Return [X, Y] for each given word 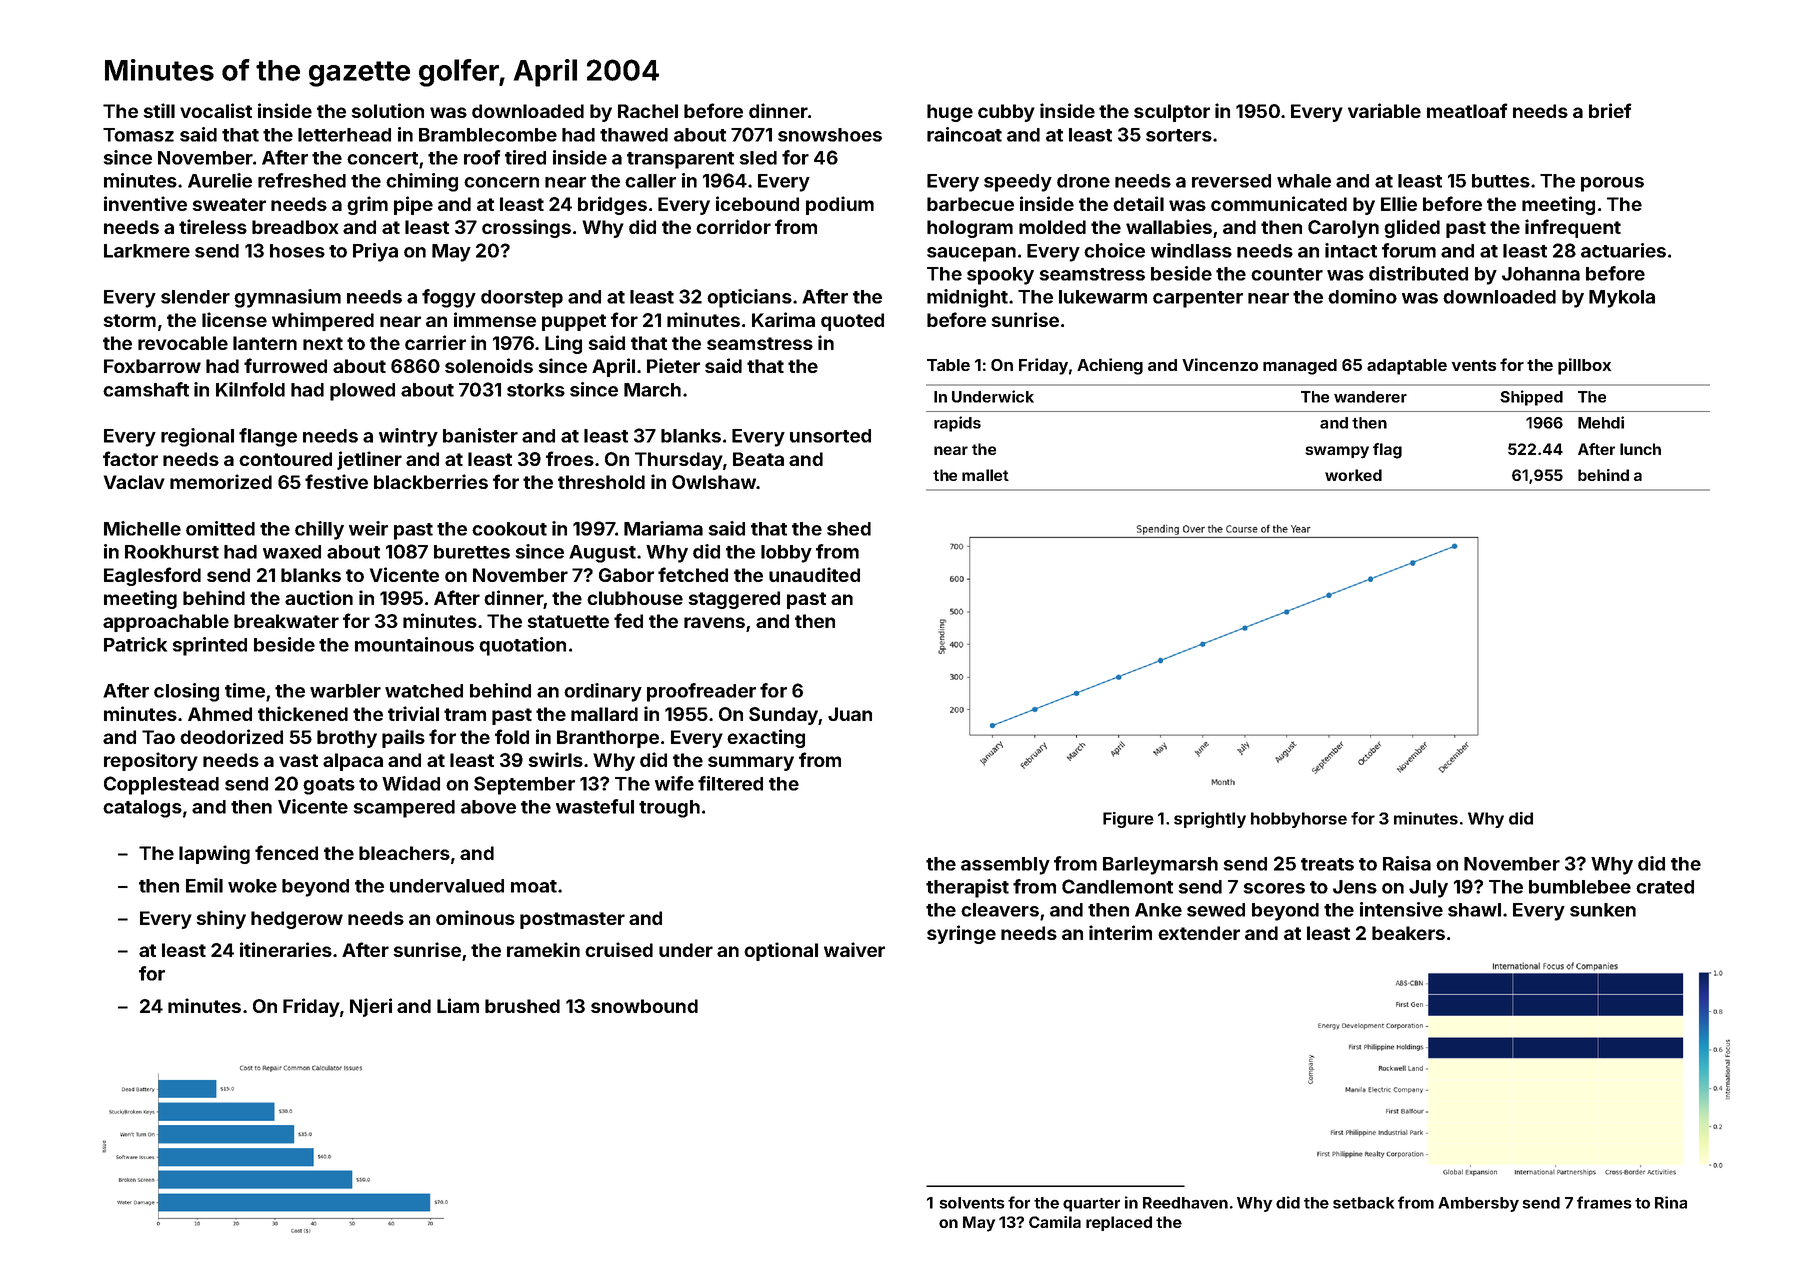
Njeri [371, 1007]
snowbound [644, 1006]
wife [674, 783]
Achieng [1110, 366]
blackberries [431, 481]
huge [950, 113]
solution [387, 110]
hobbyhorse [1299, 820]
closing [186, 692]
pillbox [1584, 366]
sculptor [1172, 113]
